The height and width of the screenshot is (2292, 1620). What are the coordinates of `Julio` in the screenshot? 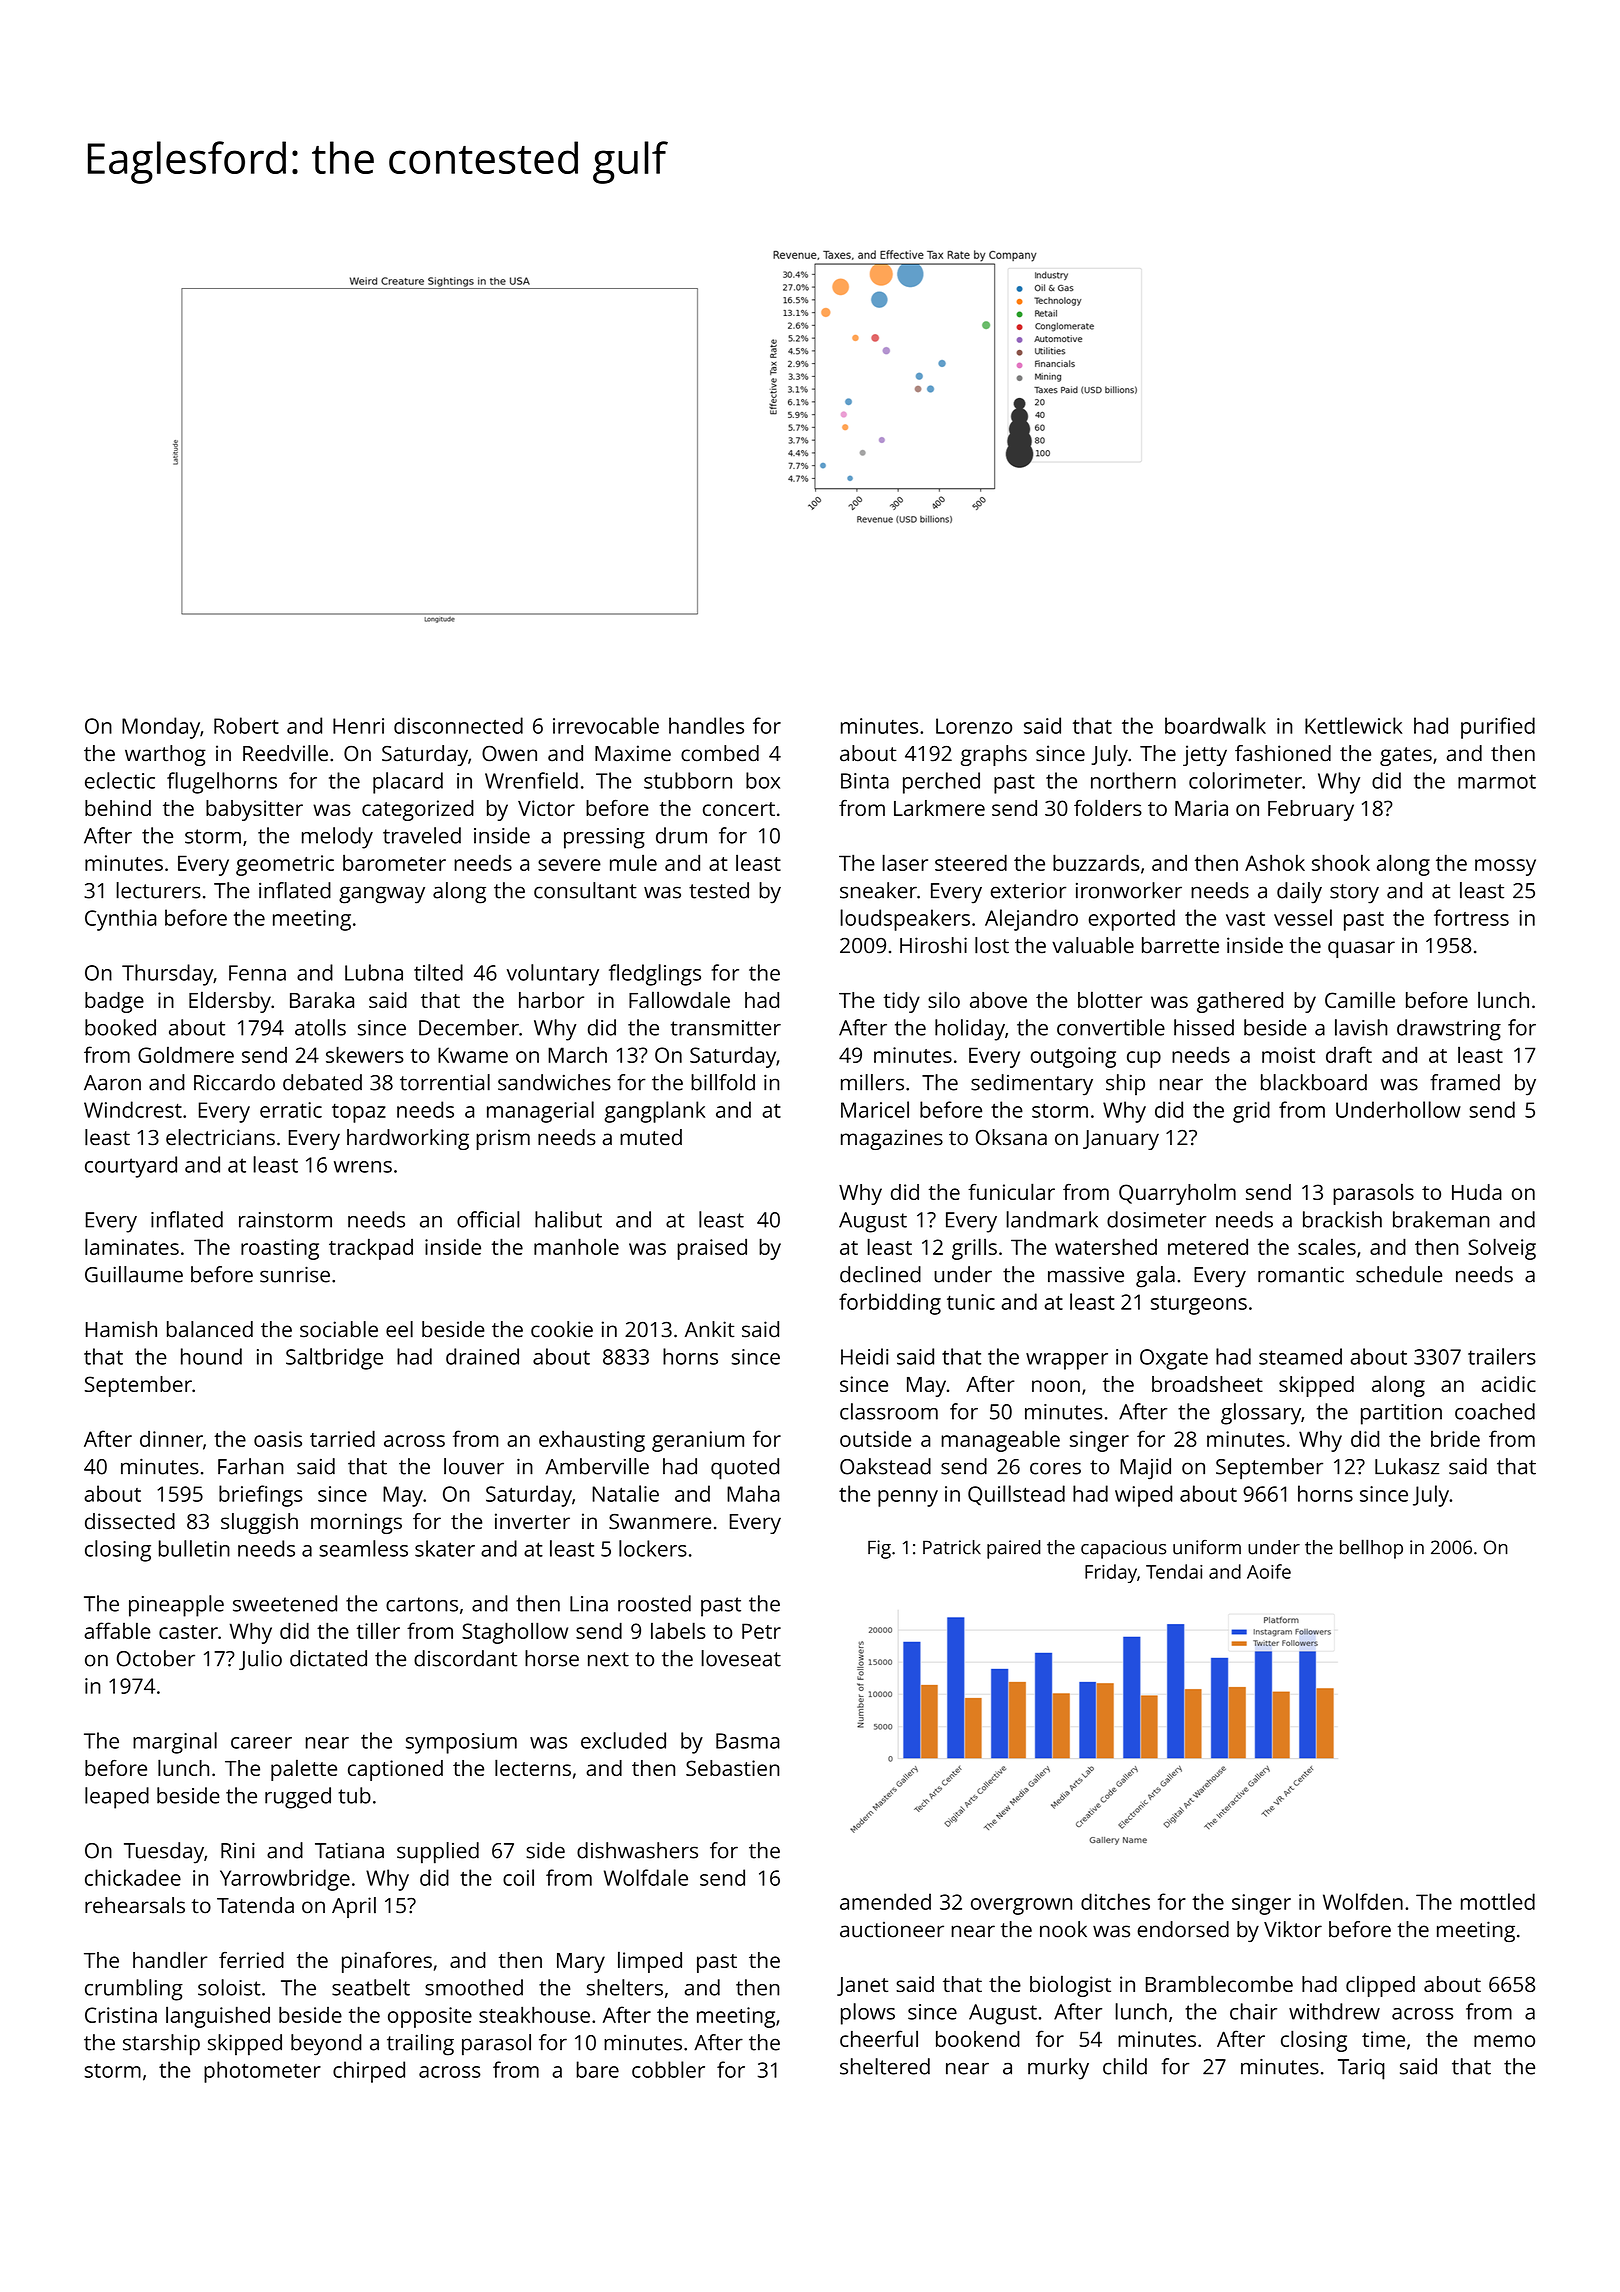 It's located at (260, 1660).
